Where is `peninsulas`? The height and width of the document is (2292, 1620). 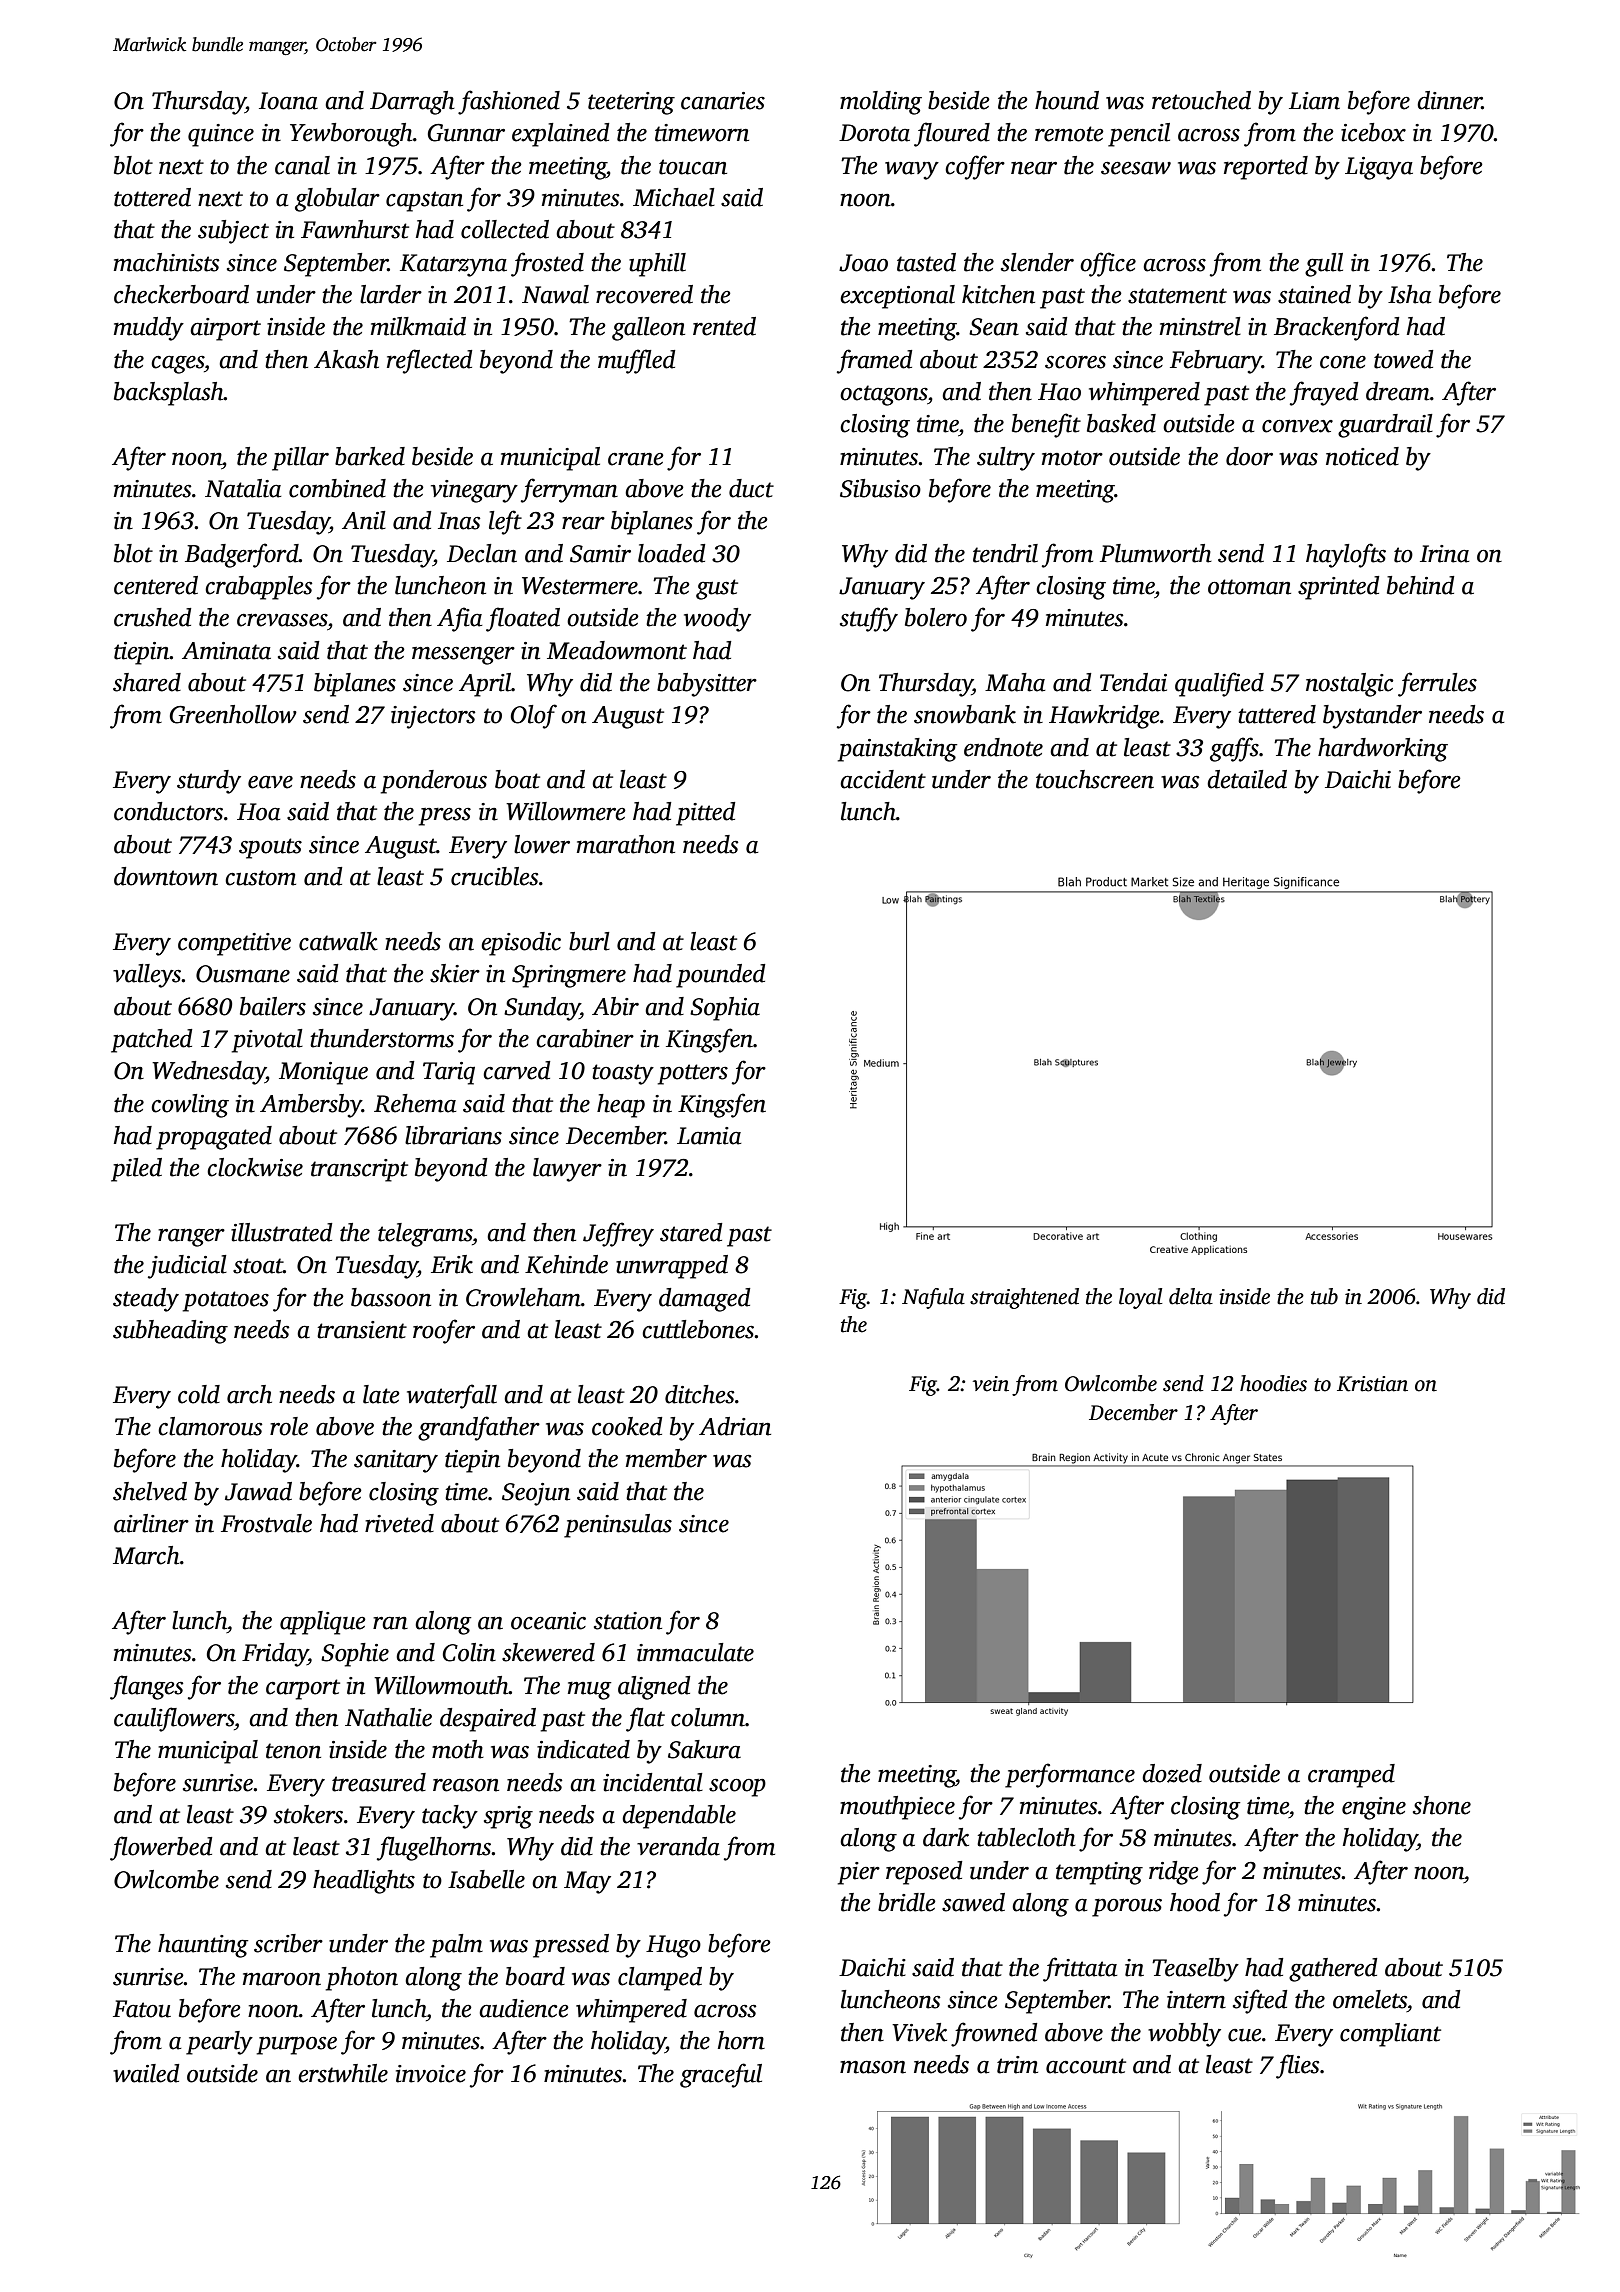 peninsulas is located at coordinates (618, 1526).
